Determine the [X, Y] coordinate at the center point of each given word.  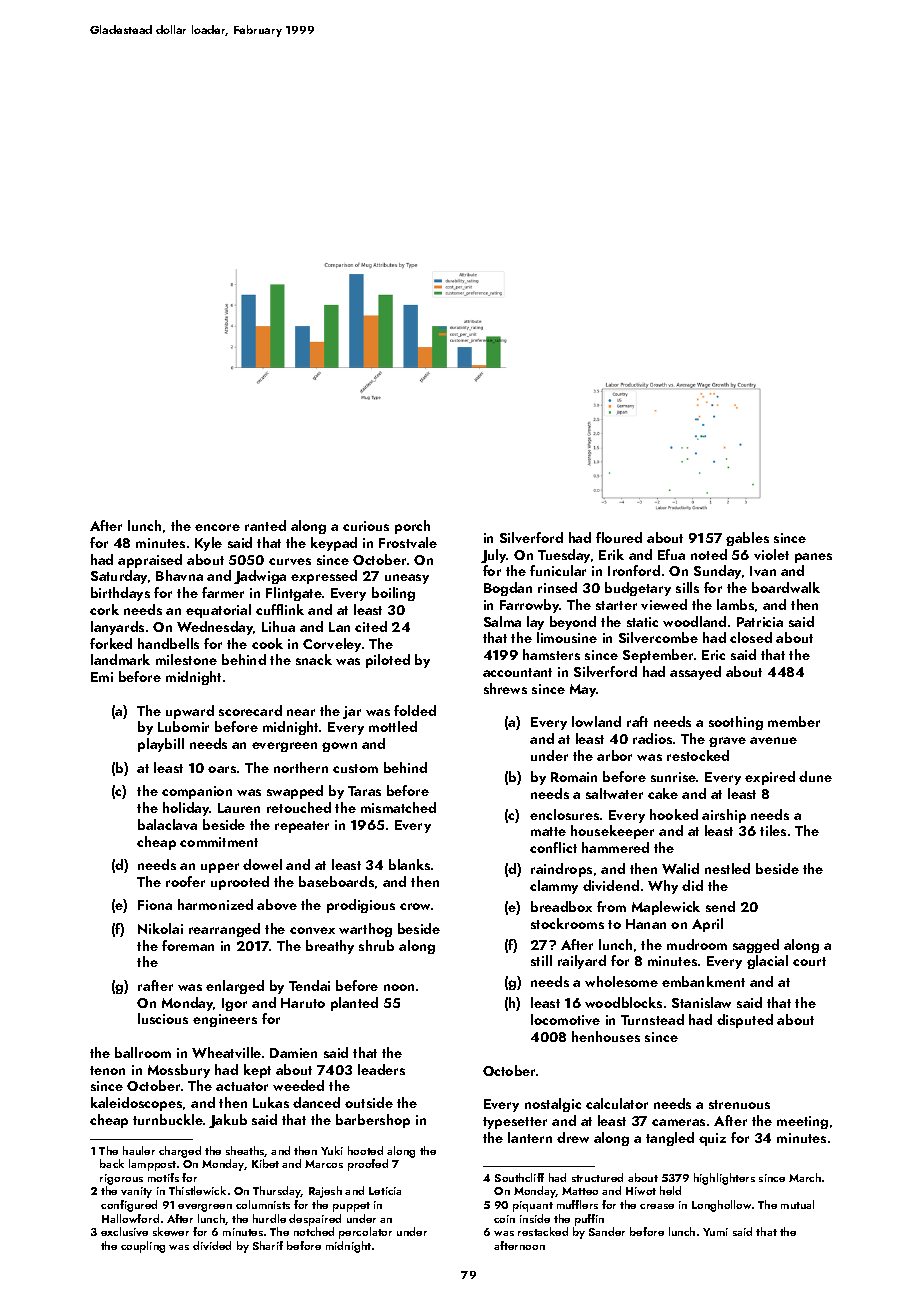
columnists [263, 1204]
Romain [574, 777]
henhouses [606, 1036]
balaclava [167, 824]
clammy [554, 887]
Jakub [228, 1121]
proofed [368, 1165]
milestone [186, 659]
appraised [150, 561]
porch [412, 527]
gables [747, 539]
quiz [712, 1139]
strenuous [739, 1104]
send [720, 906]
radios [652, 738]
